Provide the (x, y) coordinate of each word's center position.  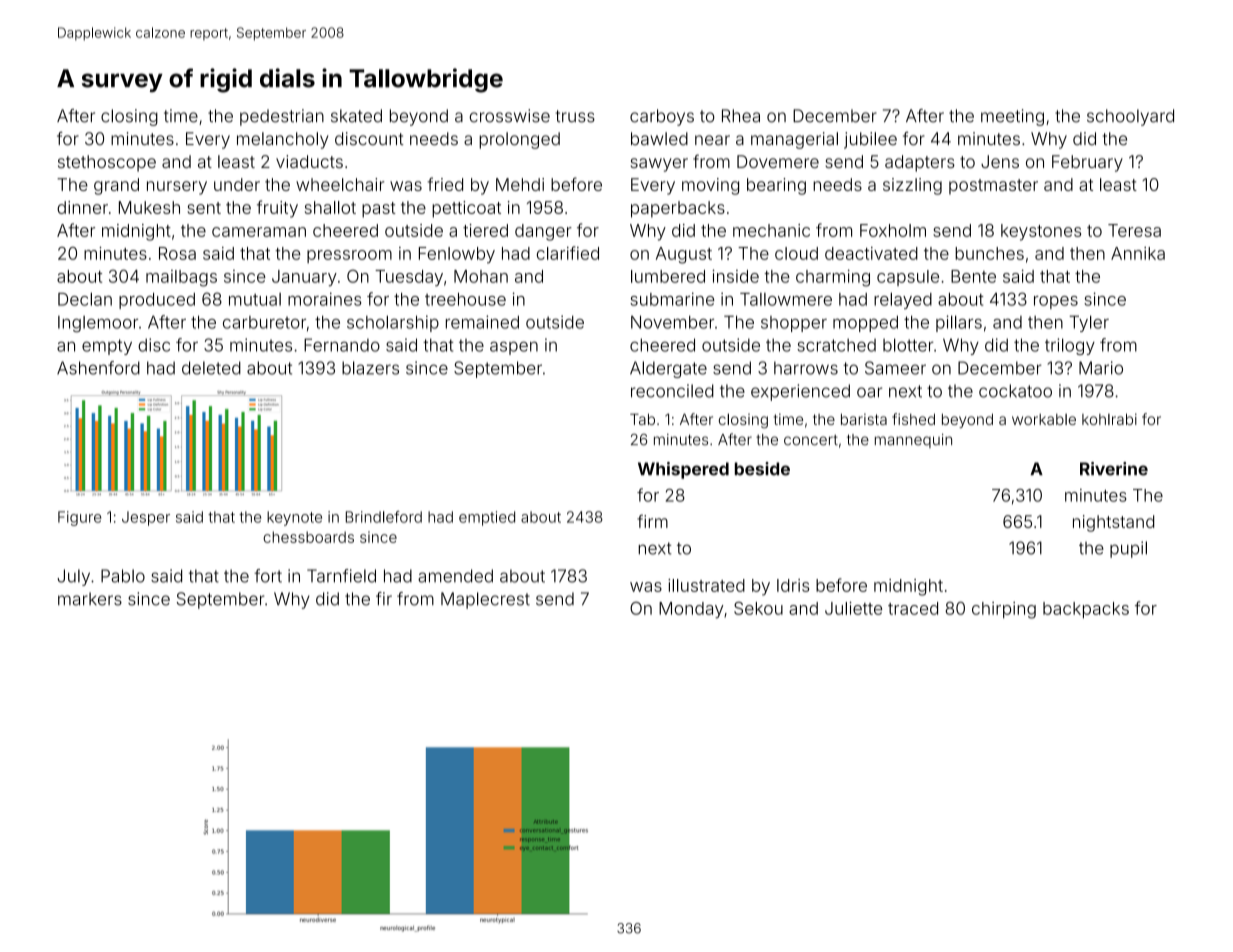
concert (811, 440)
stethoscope (107, 163)
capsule (908, 278)
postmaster (993, 187)
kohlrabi (1109, 419)
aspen (514, 348)
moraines (324, 299)
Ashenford (98, 368)
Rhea (741, 116)
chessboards (308, 537)
